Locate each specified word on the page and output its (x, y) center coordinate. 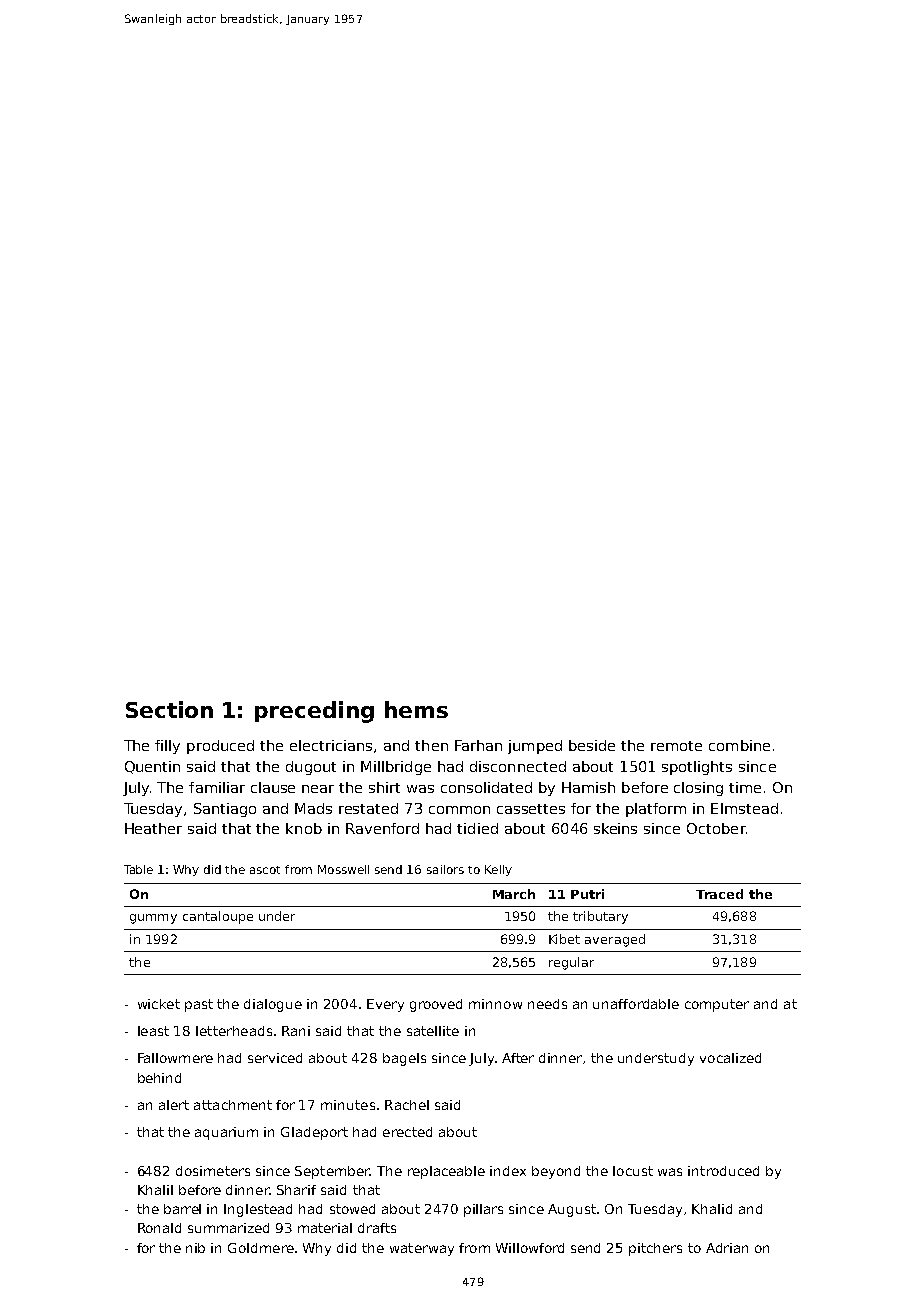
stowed (352, 1209)
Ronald (159, 1228)
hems (416, 709)
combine (739, 745)
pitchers (655, 1249)
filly (167, 747)
